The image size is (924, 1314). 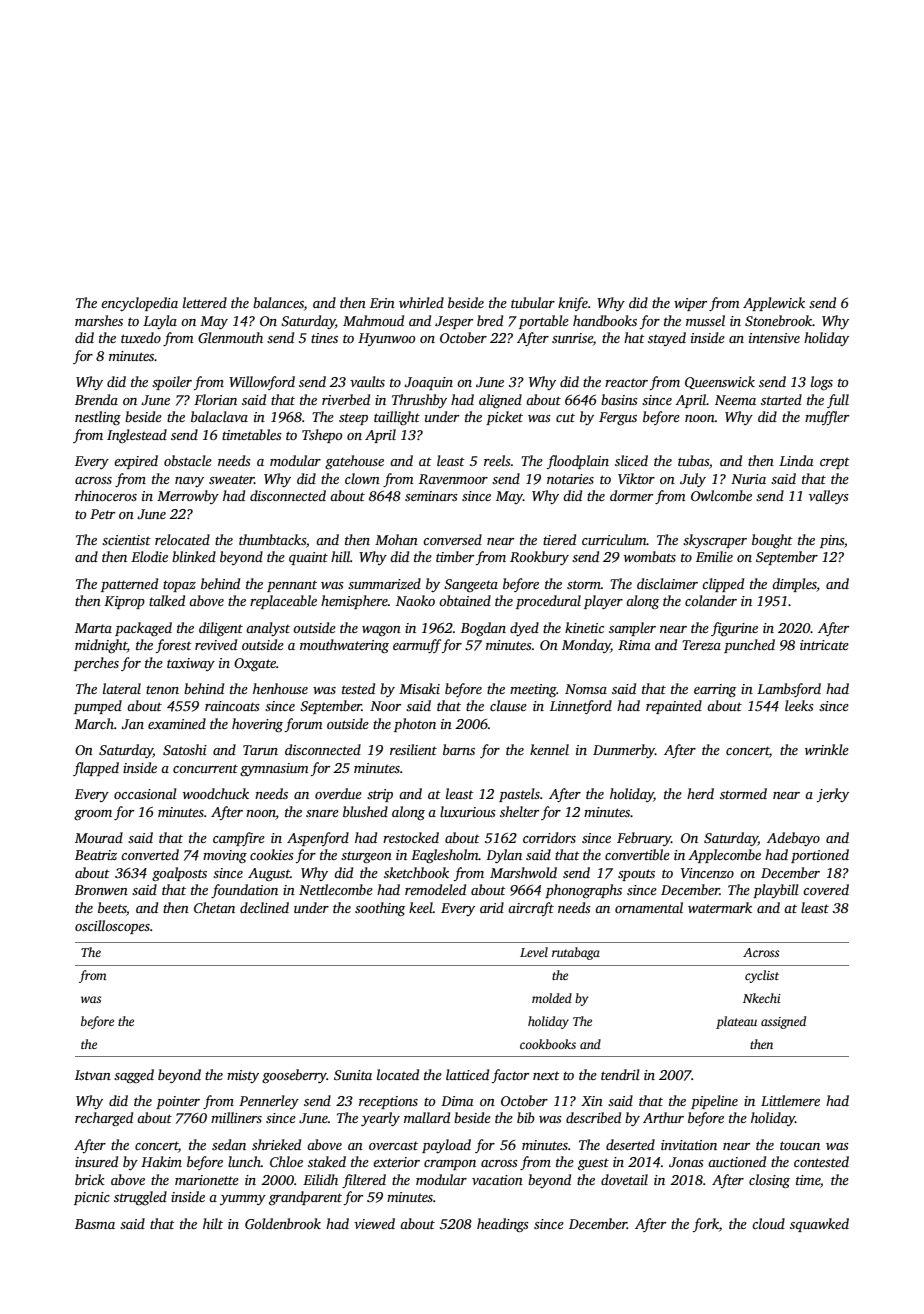 What do you see at coordinates (213, 1223) in the image?
I see `hilt` at bounding box center [213, 1223].
